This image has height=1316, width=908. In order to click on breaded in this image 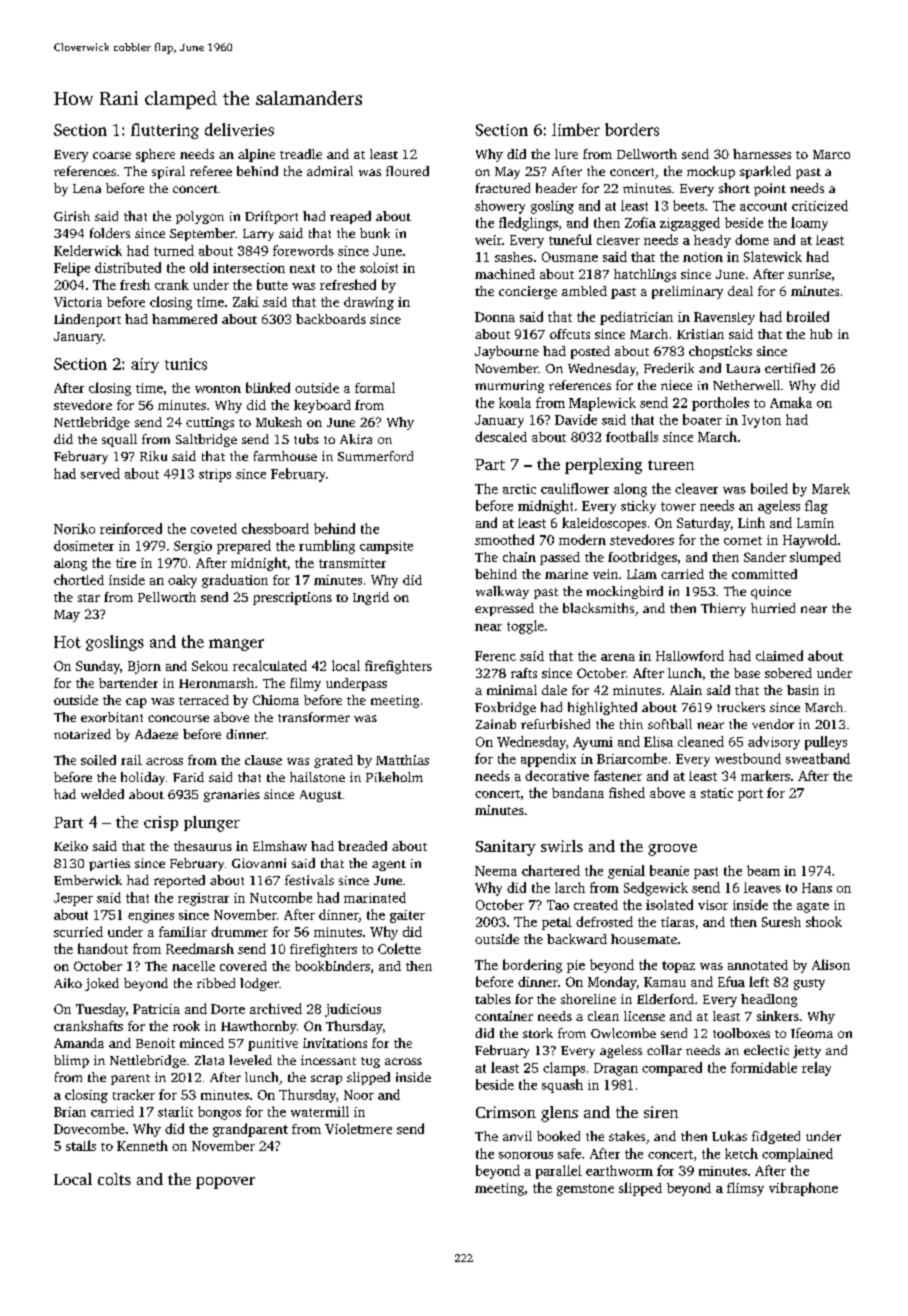, I will do `click(362, 846)`.
